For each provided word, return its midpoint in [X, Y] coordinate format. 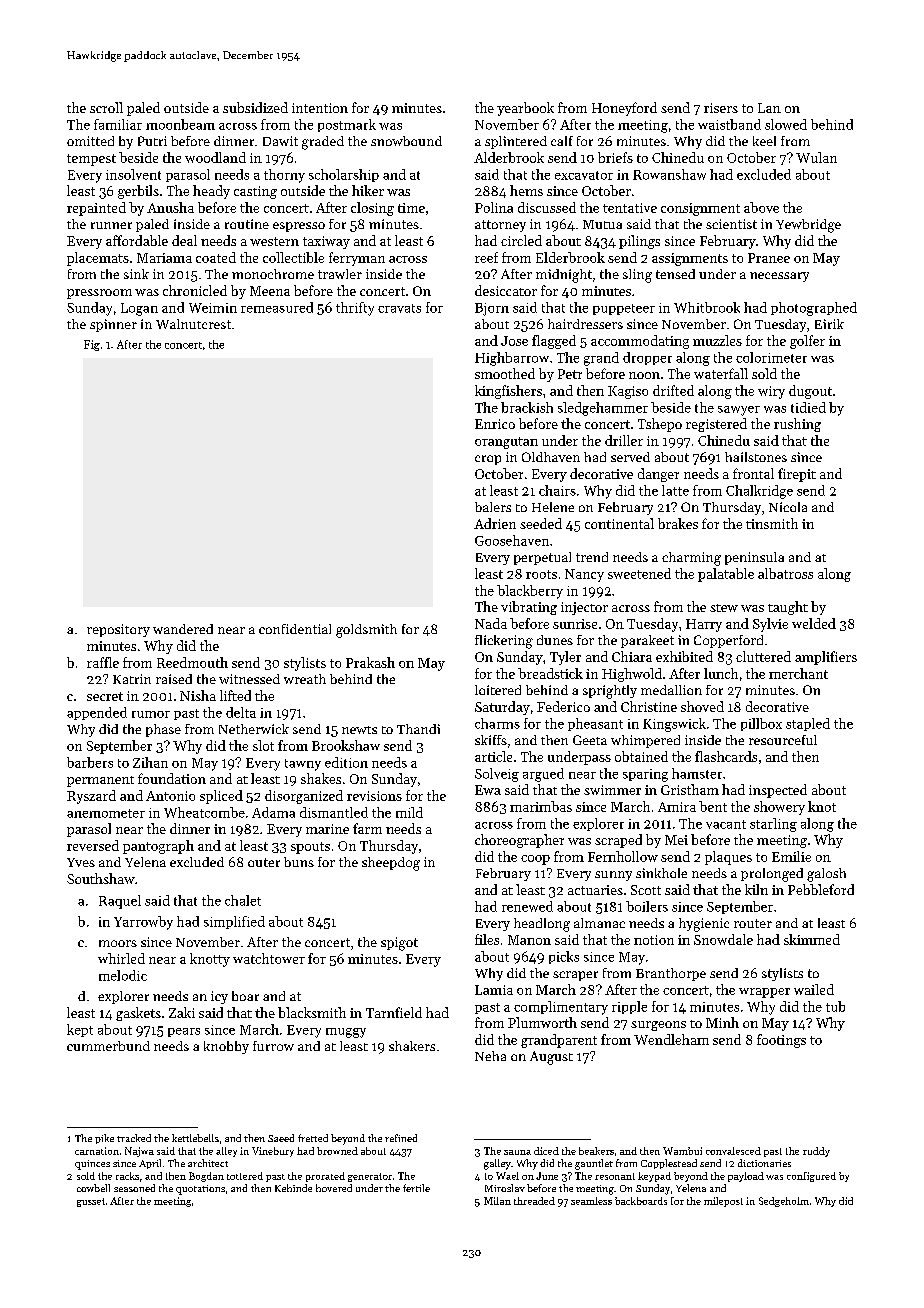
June [547, 1176]
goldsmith [366, 631]
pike [104, 1139]
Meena [270, 291]
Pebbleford [821, 889]
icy [219, 997]
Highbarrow [512, 359]
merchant [798, 673]
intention [320, 108]
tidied [808, 407]
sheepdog [391, 864]
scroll [106, 107]
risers [721, 108]
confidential [295, 629]
